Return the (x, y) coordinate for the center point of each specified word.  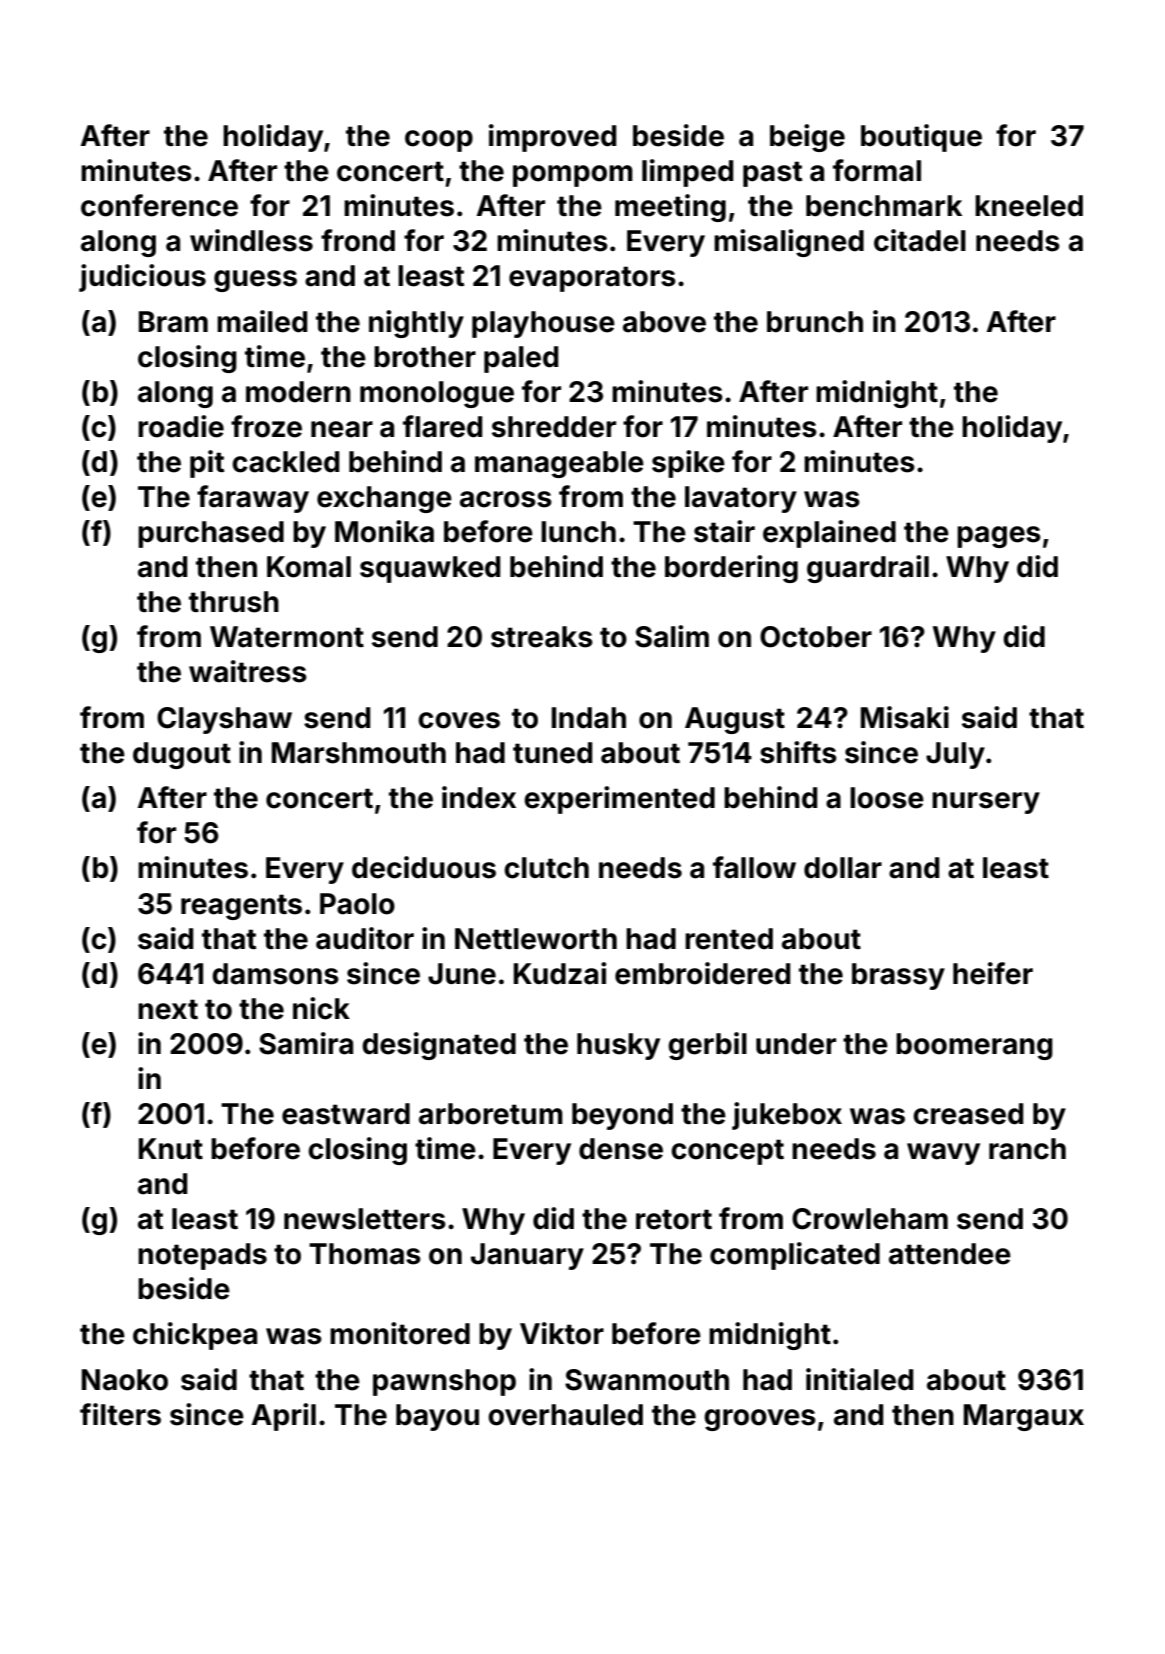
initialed (860, 1379)
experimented (619, 800)
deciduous (424, 867)
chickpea (195, 1336)
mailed (262, 321)
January (527, 1256)
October (816, 637)
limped (688, 173)
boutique (921, 138)
